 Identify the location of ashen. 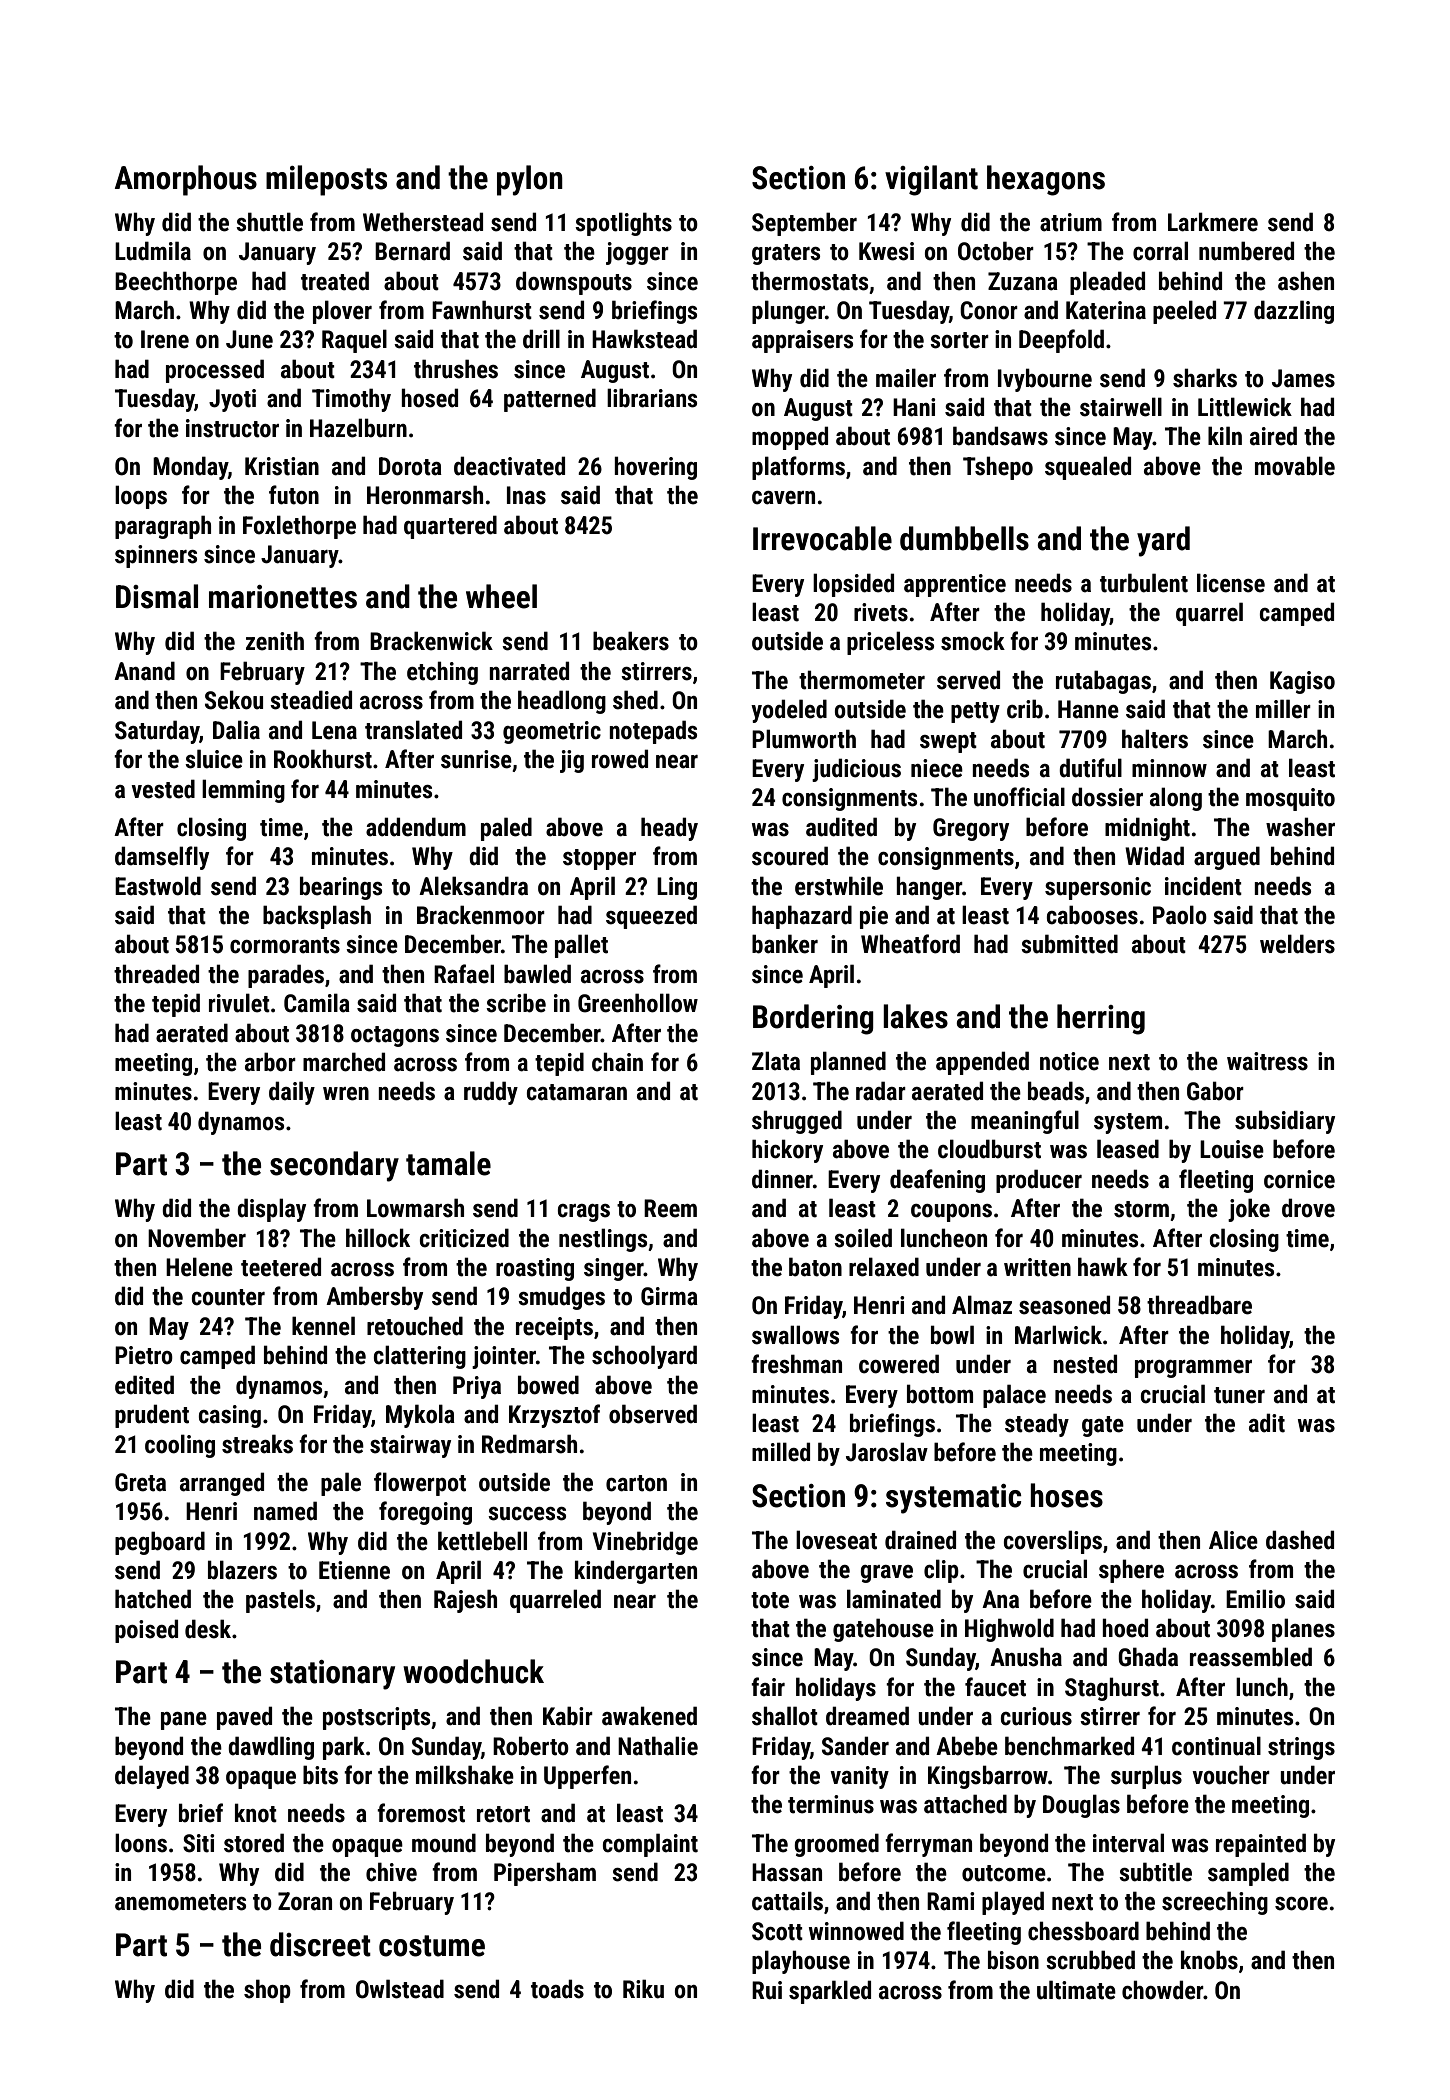
(1306, 281).
